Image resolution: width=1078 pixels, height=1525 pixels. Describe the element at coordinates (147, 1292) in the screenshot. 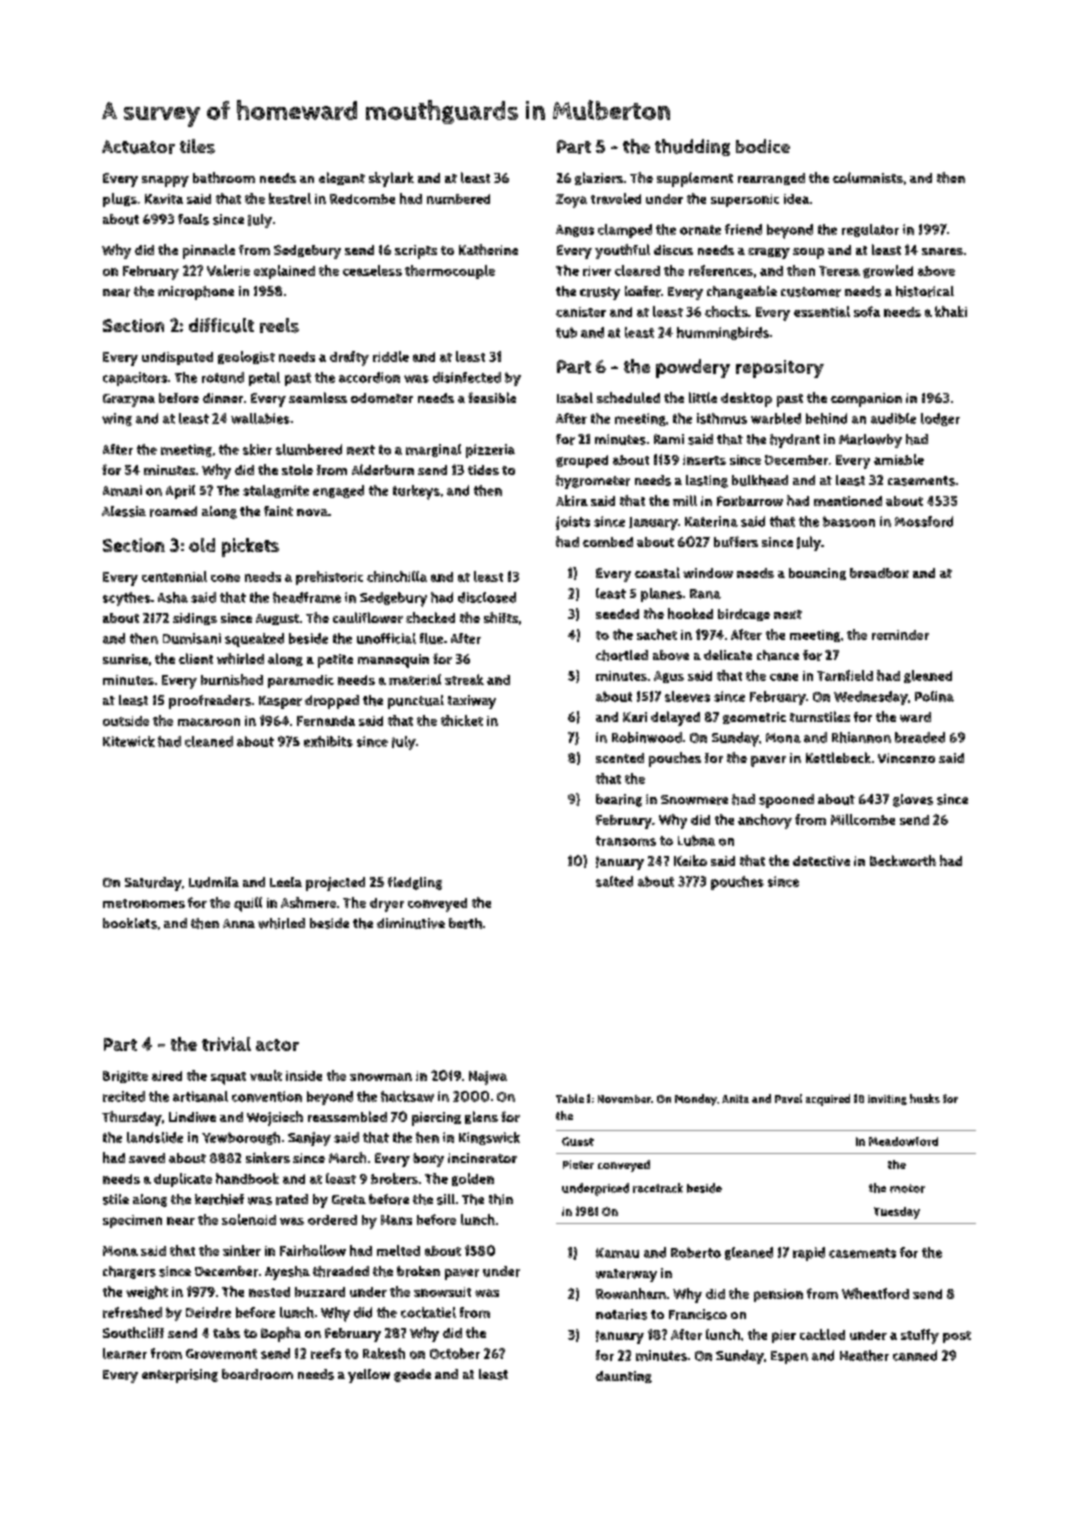

I see `weight` at that location.
